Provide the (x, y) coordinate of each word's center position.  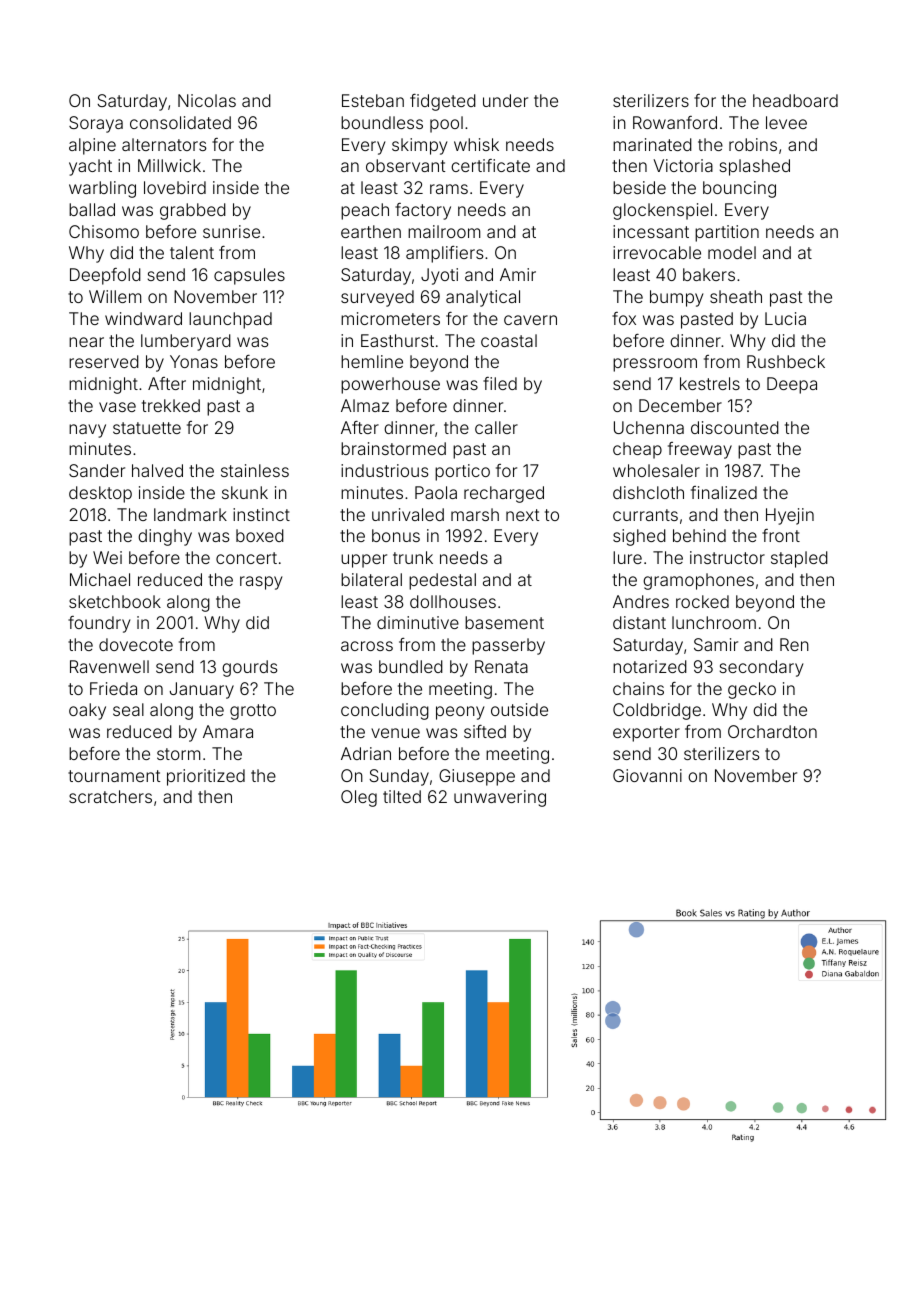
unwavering (500, 798)
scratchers (110, 796)
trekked (171, 405)
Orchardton (772, 731)
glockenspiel (662, 211)
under (505, 100)
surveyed (377, 298)
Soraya (96, 124)
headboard (795, 100)
